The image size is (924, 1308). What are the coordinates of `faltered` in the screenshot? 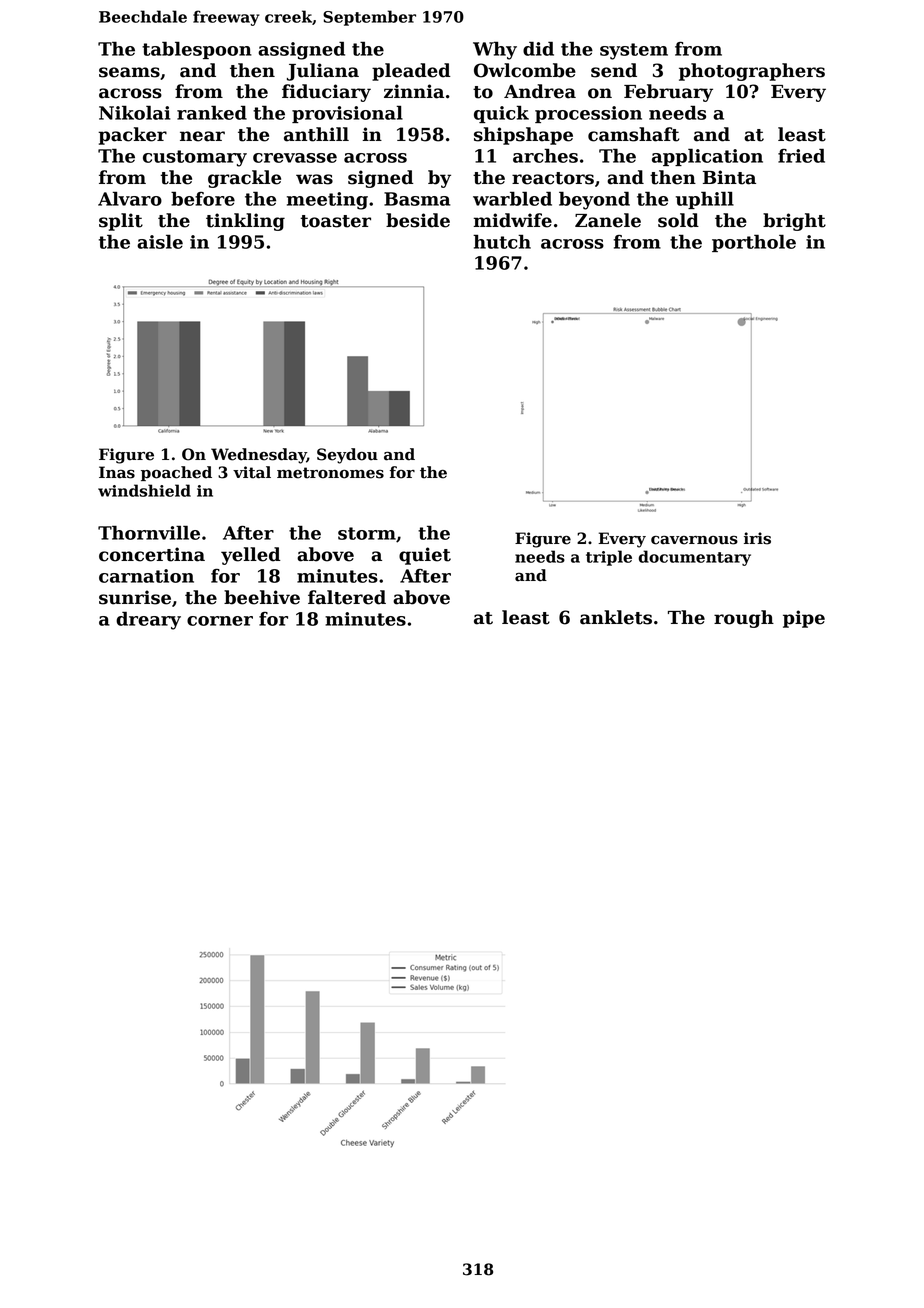 It's located at (347, 597).
